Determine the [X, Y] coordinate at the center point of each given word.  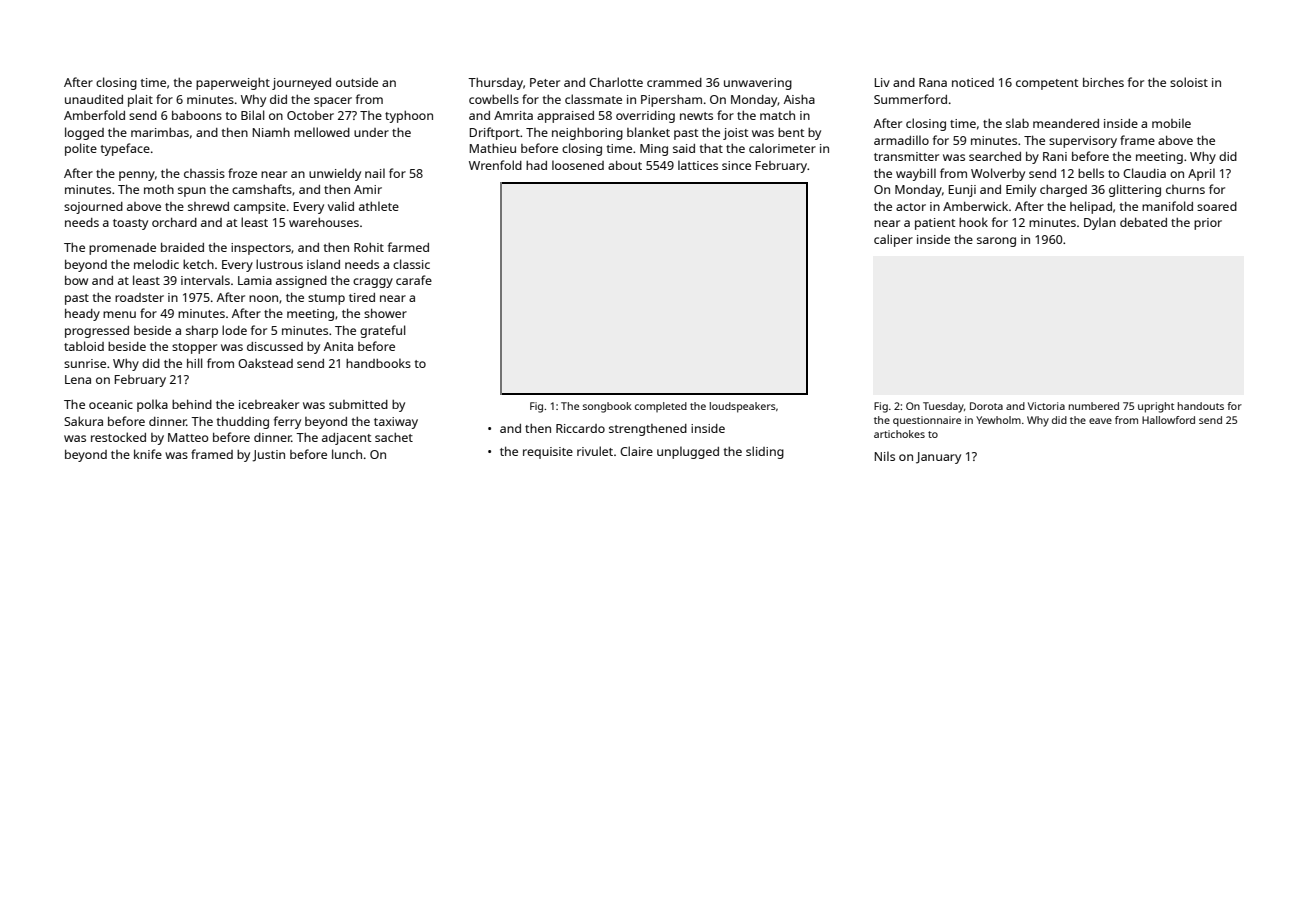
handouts [1201, 406]
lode [234, 330]
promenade [122, 249]
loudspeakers [743, 407]
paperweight [233, 84]
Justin [268, 456]
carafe [414, 280]
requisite [548, 453]
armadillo [901, 140]
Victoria [1046, 406]
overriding [645, 117]
